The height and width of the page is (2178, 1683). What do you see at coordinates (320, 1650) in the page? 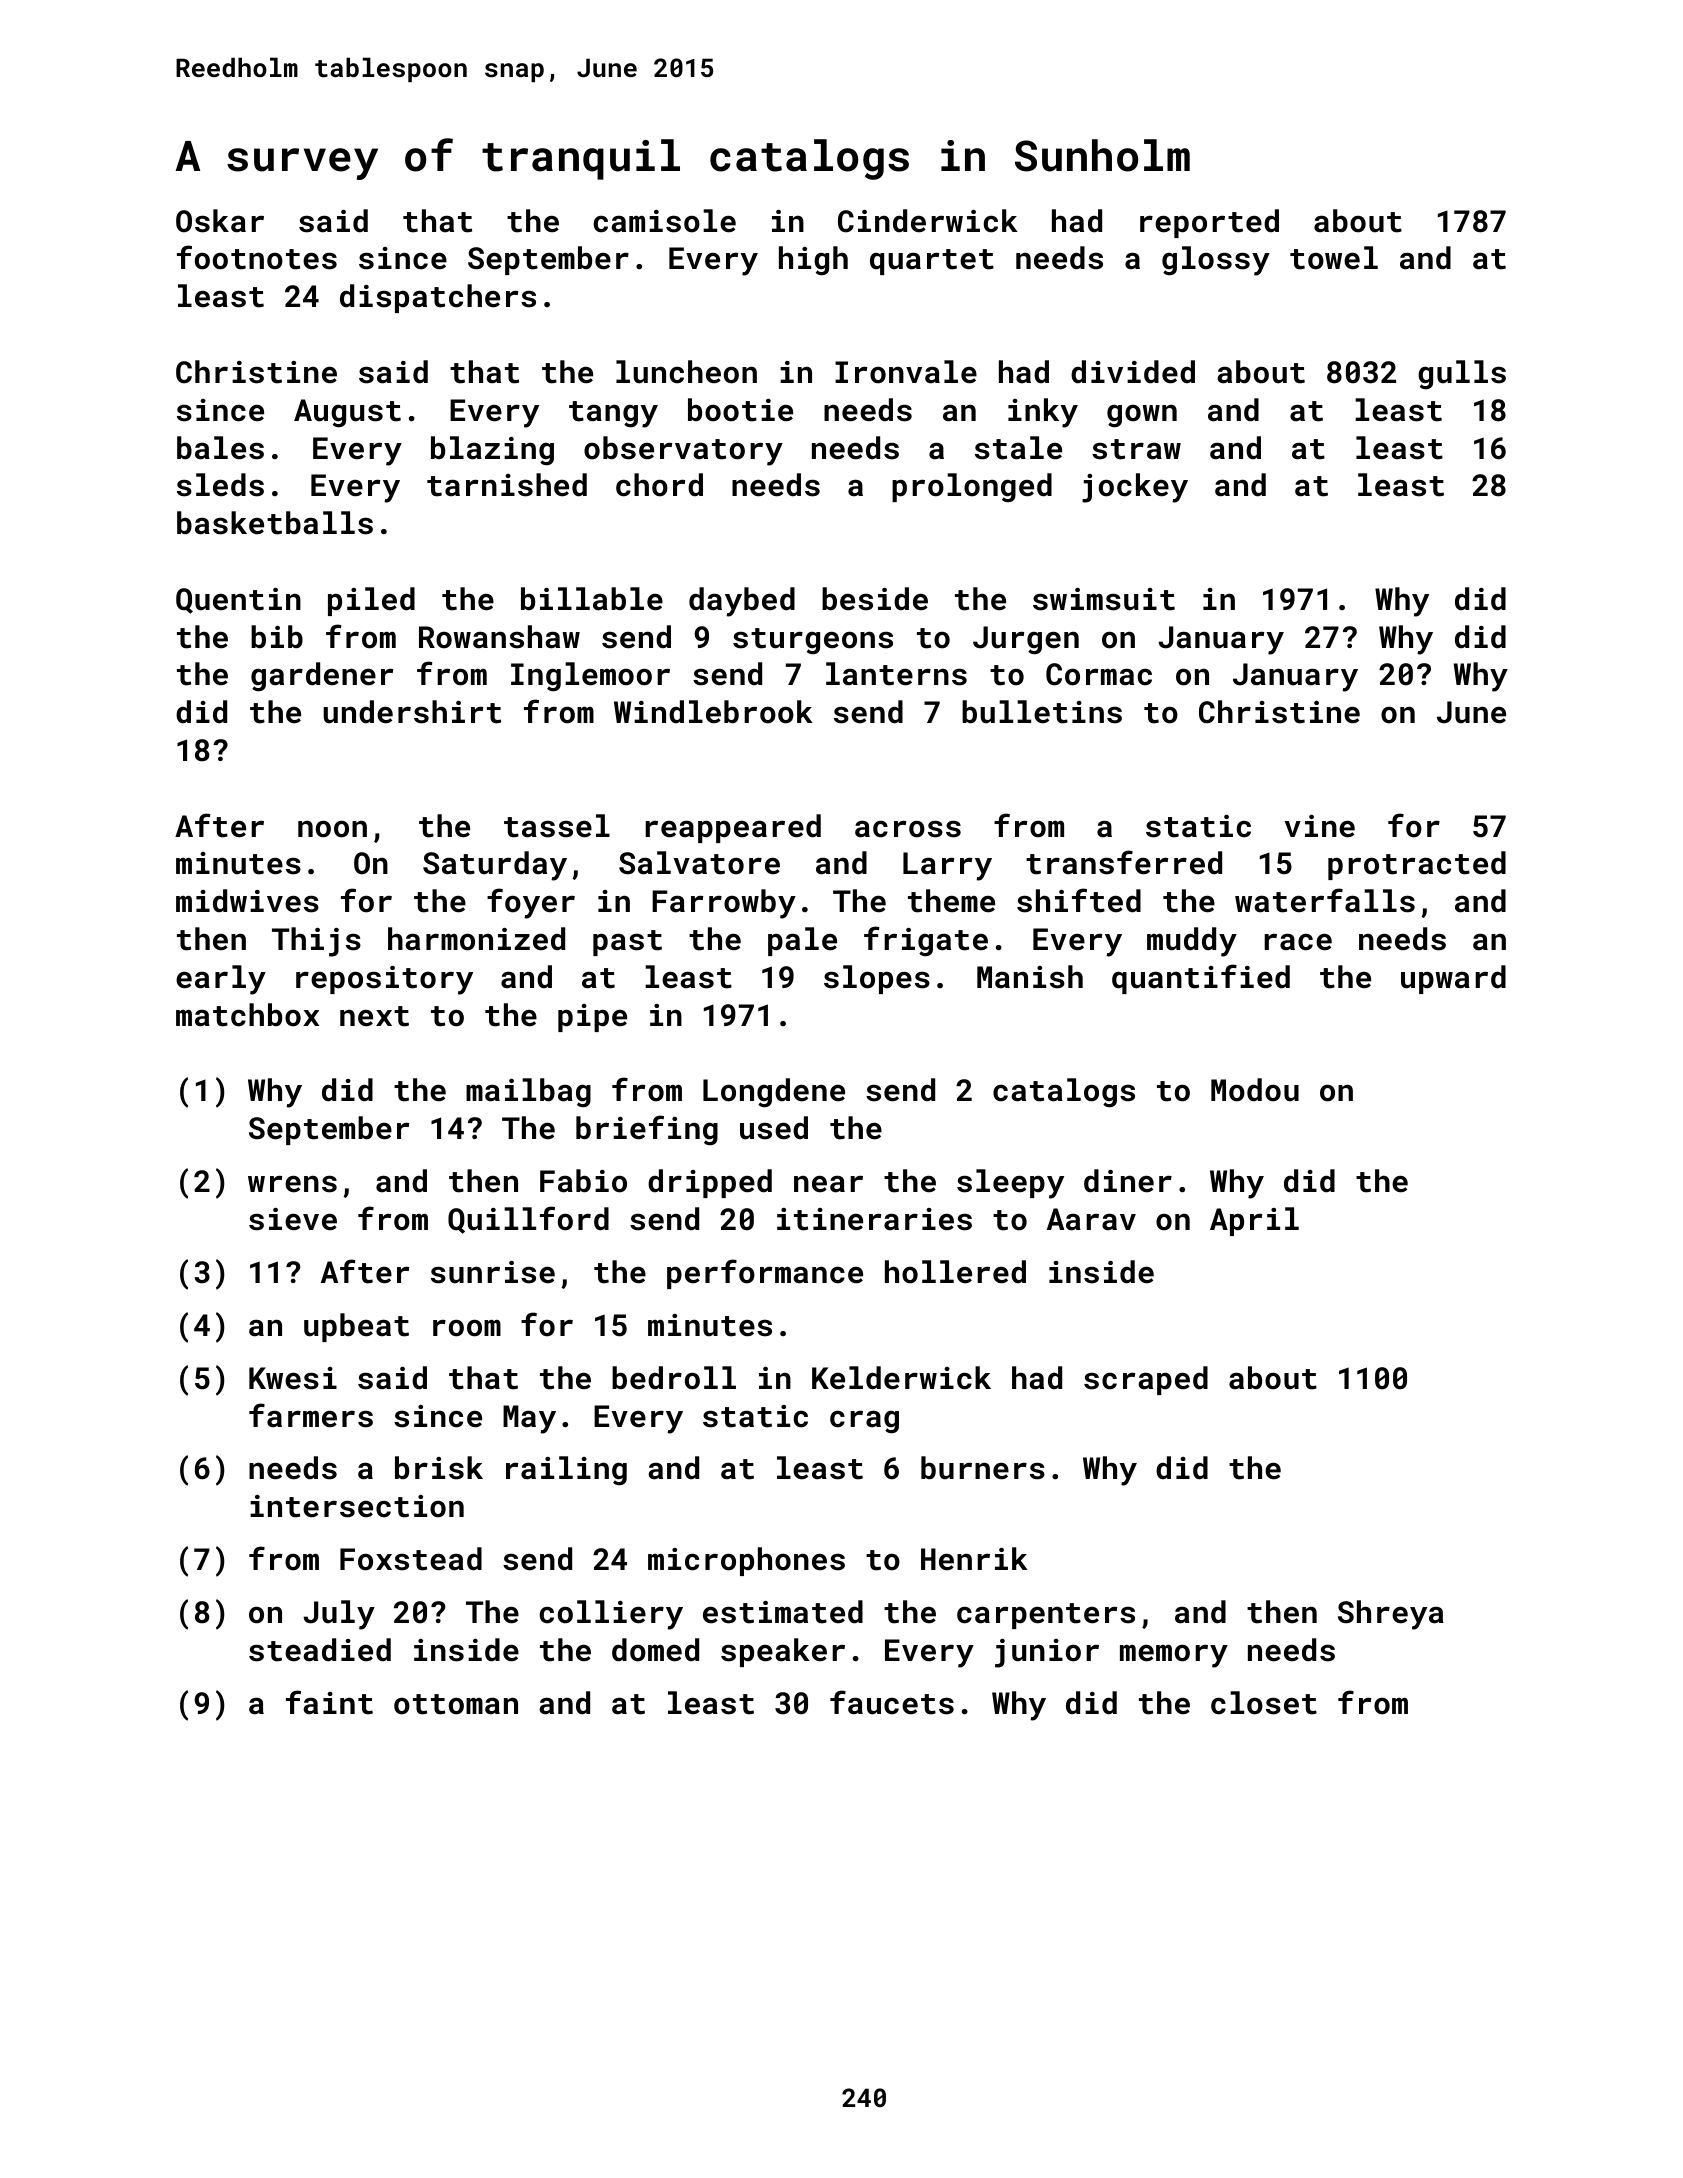
I see `steadied` at bounding box center [320, 1650].
